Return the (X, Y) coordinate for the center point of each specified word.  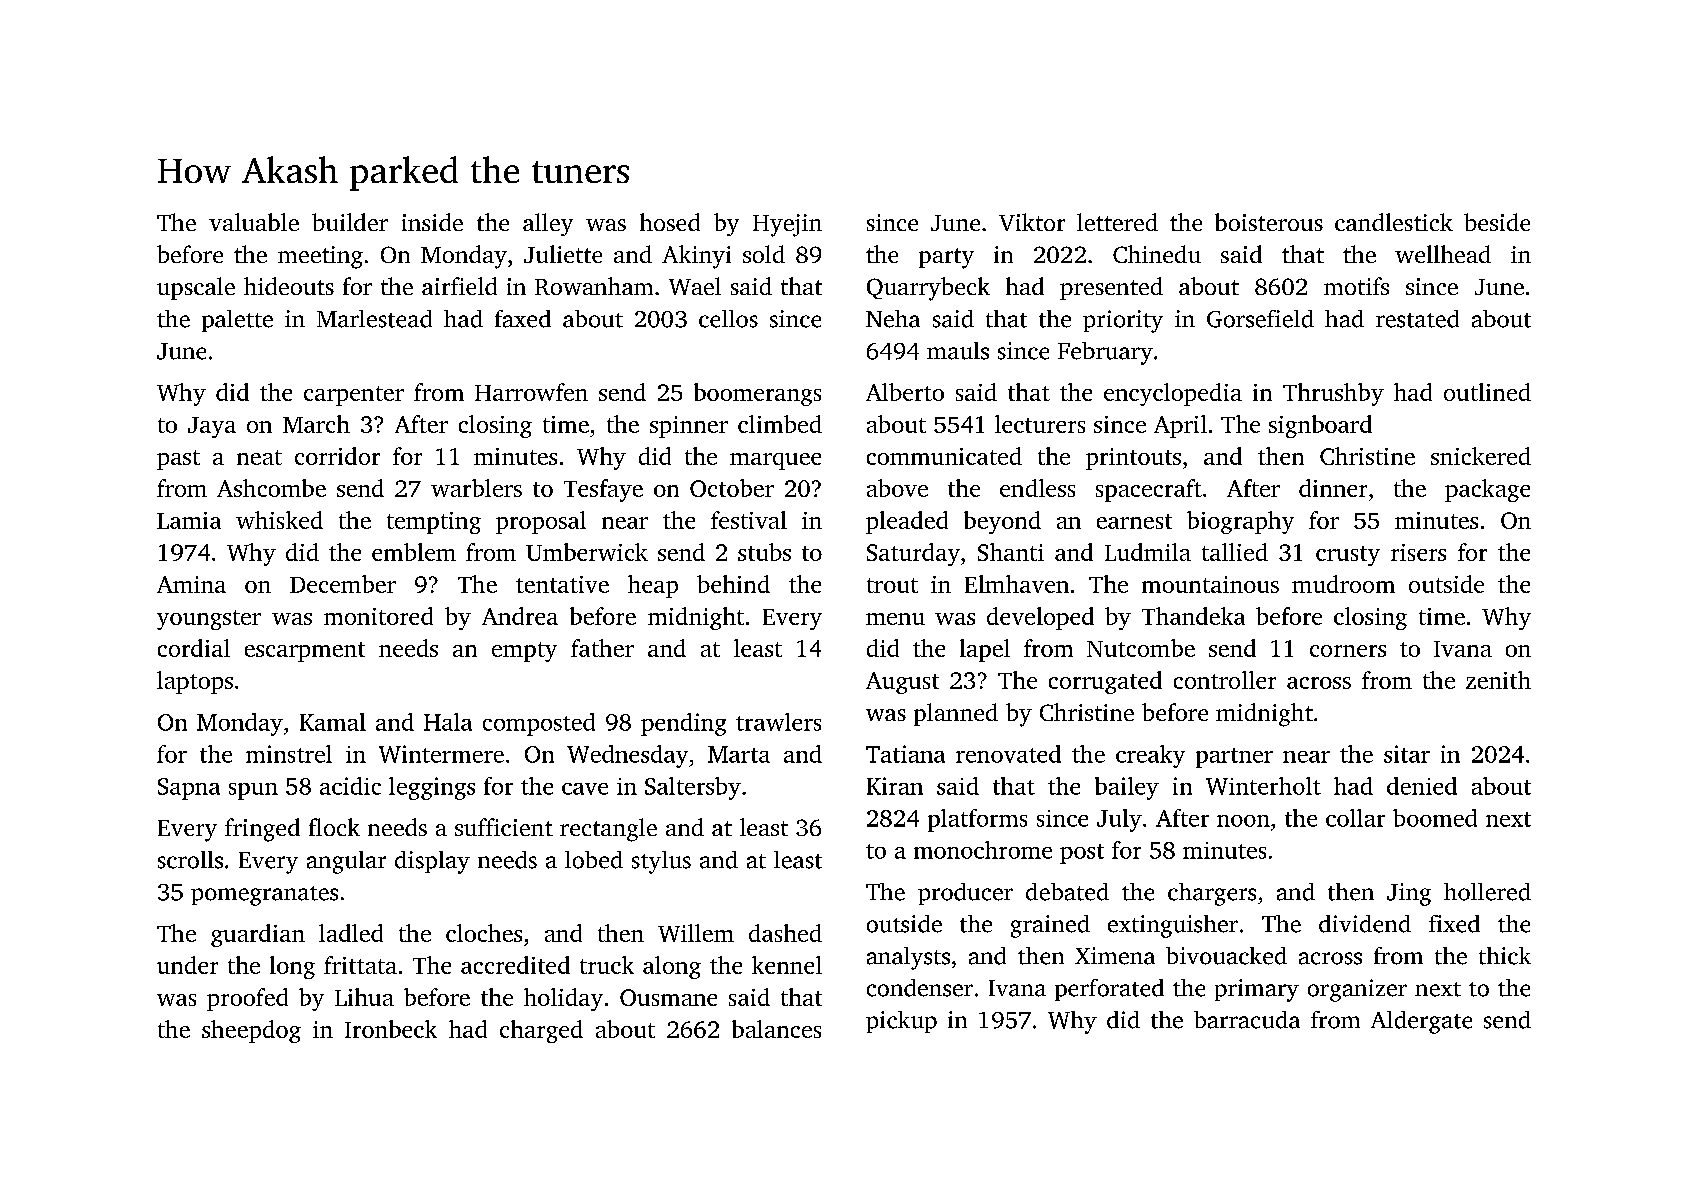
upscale (196, 288)
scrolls (190, 860)
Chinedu (1157, 254)
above (897, 488)
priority (1123, 321)
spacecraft (1149, 490)
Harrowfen (531, 392)
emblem (414, 552)
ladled (351, 933)
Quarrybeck (928, 289)
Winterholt (1263, 786)
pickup (901, 1022)
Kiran (895, 786)
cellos (728, 319)
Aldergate (1421, 1022)
